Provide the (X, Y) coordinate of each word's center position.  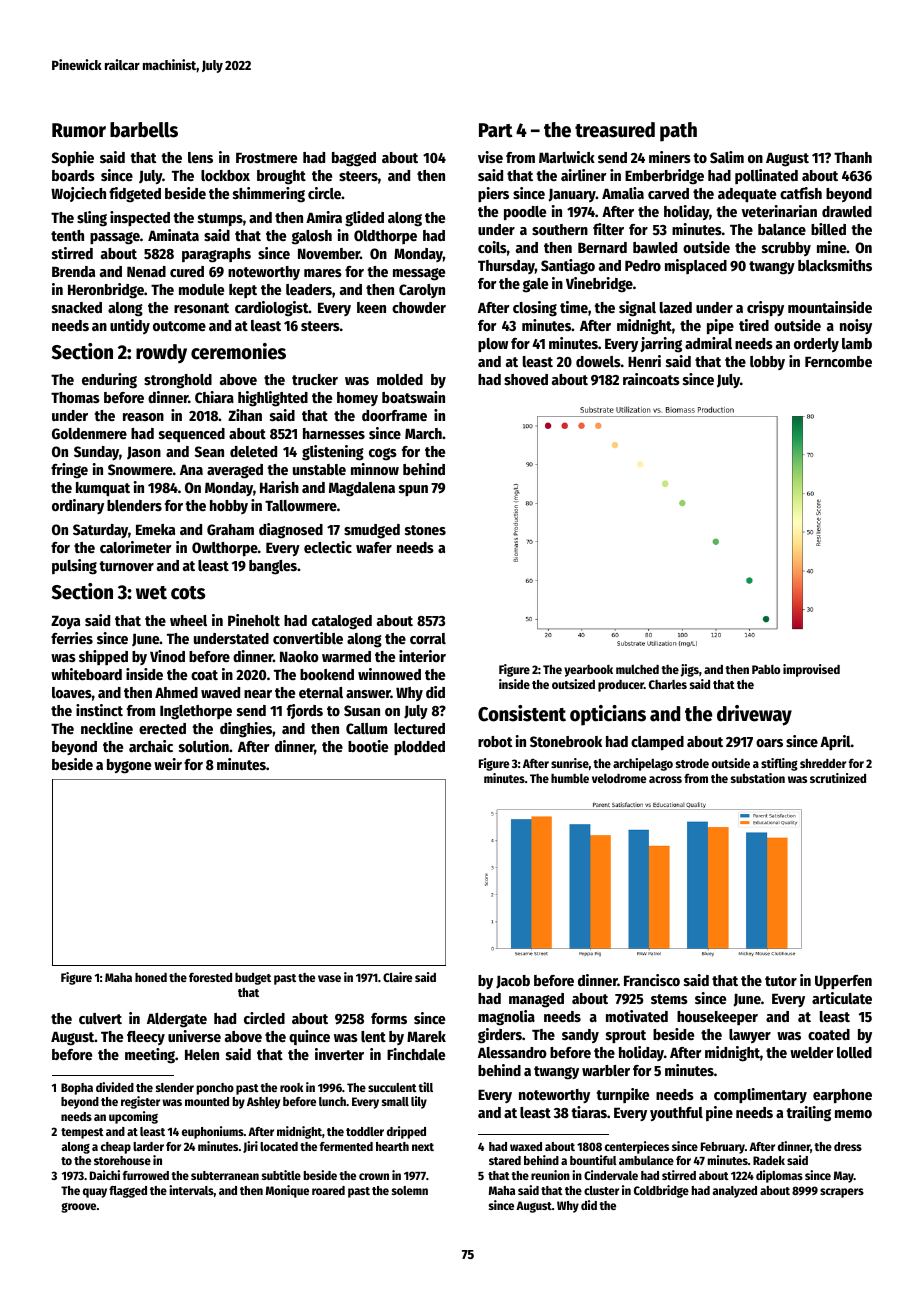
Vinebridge (599, 285)
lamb (857, 343)
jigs (689, 670)
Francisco (652, 980)
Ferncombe (838, 361)
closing (535, 309)
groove (78, 1208)
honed (151, 977)
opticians (608, 715)
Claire (397, 977)
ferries (72, 638)
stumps (220, 220)
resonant (201, 308)
